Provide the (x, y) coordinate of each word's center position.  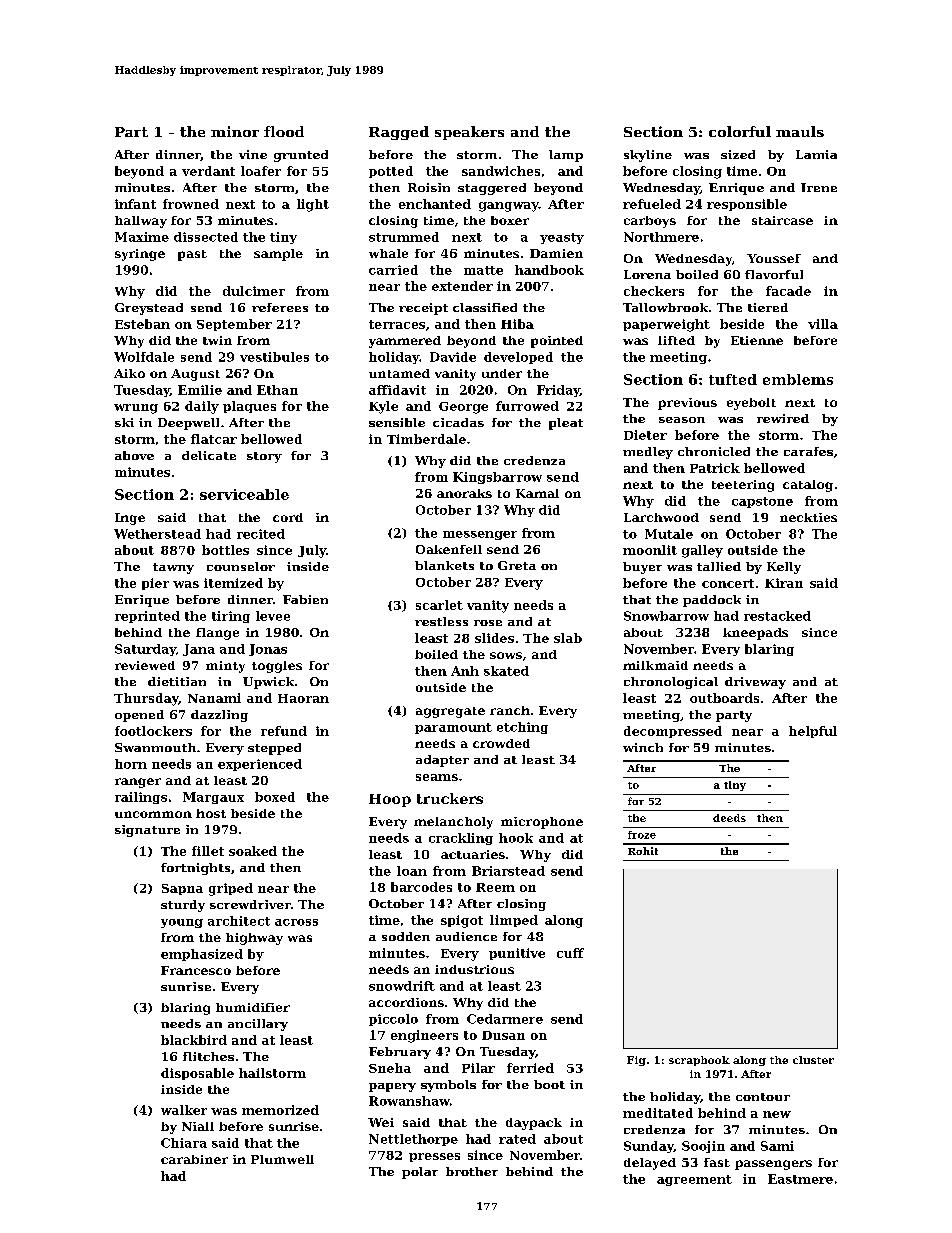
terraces (397, 324)
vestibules (274, 357)
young (182, 923)
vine (253, 154)
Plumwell (282, 1159)
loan (412, 871)
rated (517, 1139)
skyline (648, 156)
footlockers (153, 731)
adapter (442, 761)
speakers (469, 133)
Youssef (774, 258)
